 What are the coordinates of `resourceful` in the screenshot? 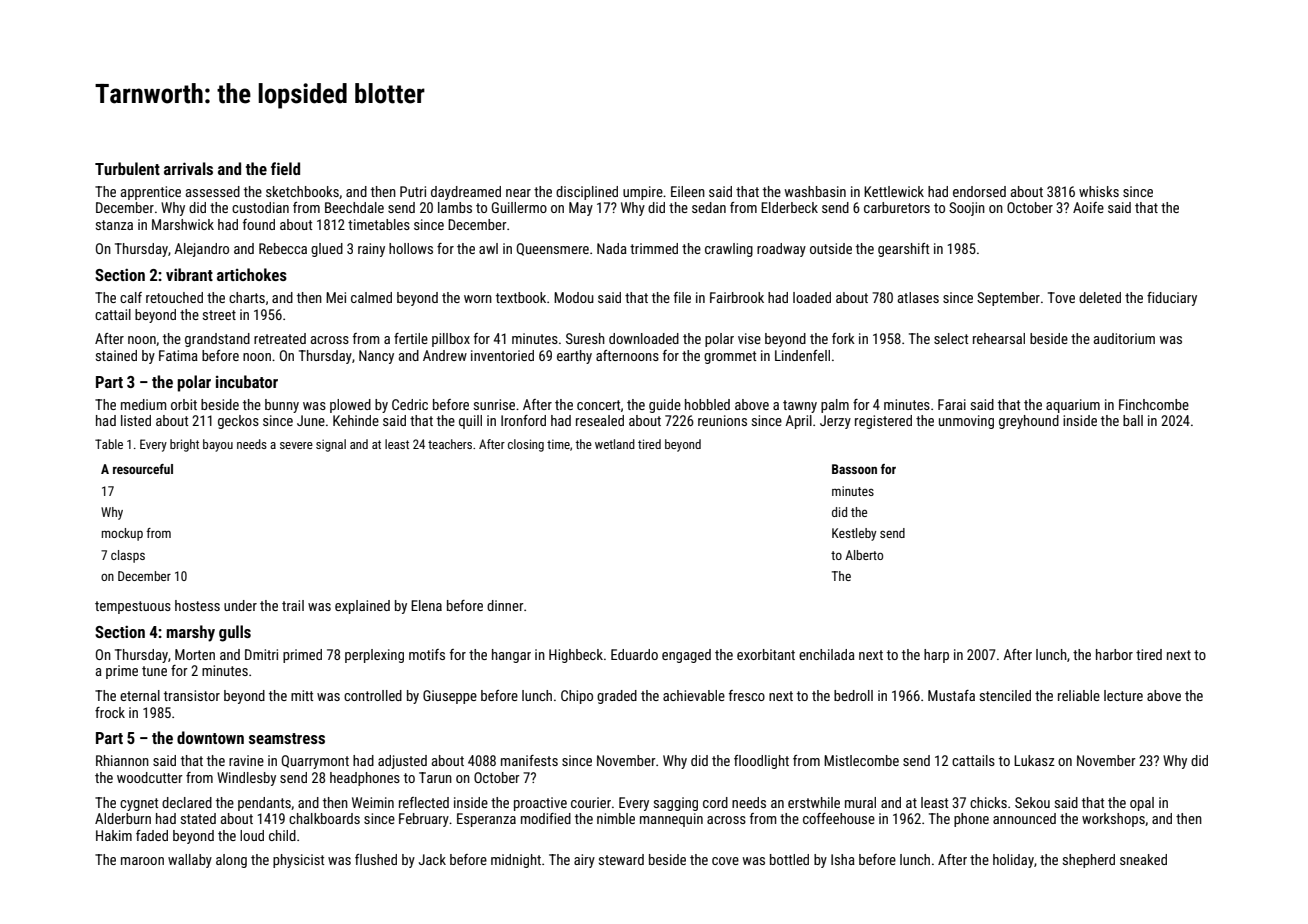 It's located at (143, 469).
